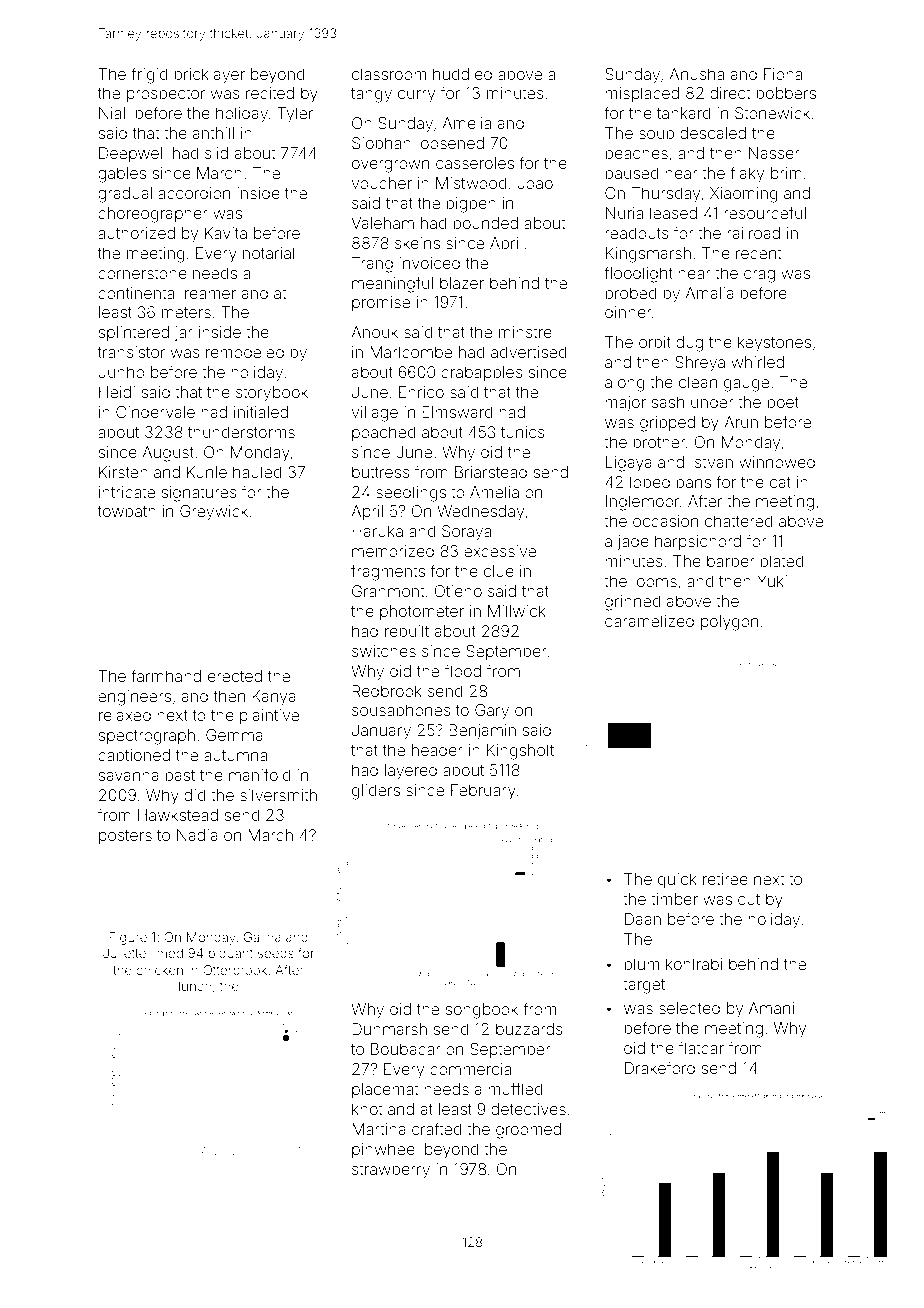 The width and height of the screenshot is (924, 1308). What do you see at coordinates (381, 143) in the screenshot?
I see `Siobhan` at bounding box center [381, 143].
